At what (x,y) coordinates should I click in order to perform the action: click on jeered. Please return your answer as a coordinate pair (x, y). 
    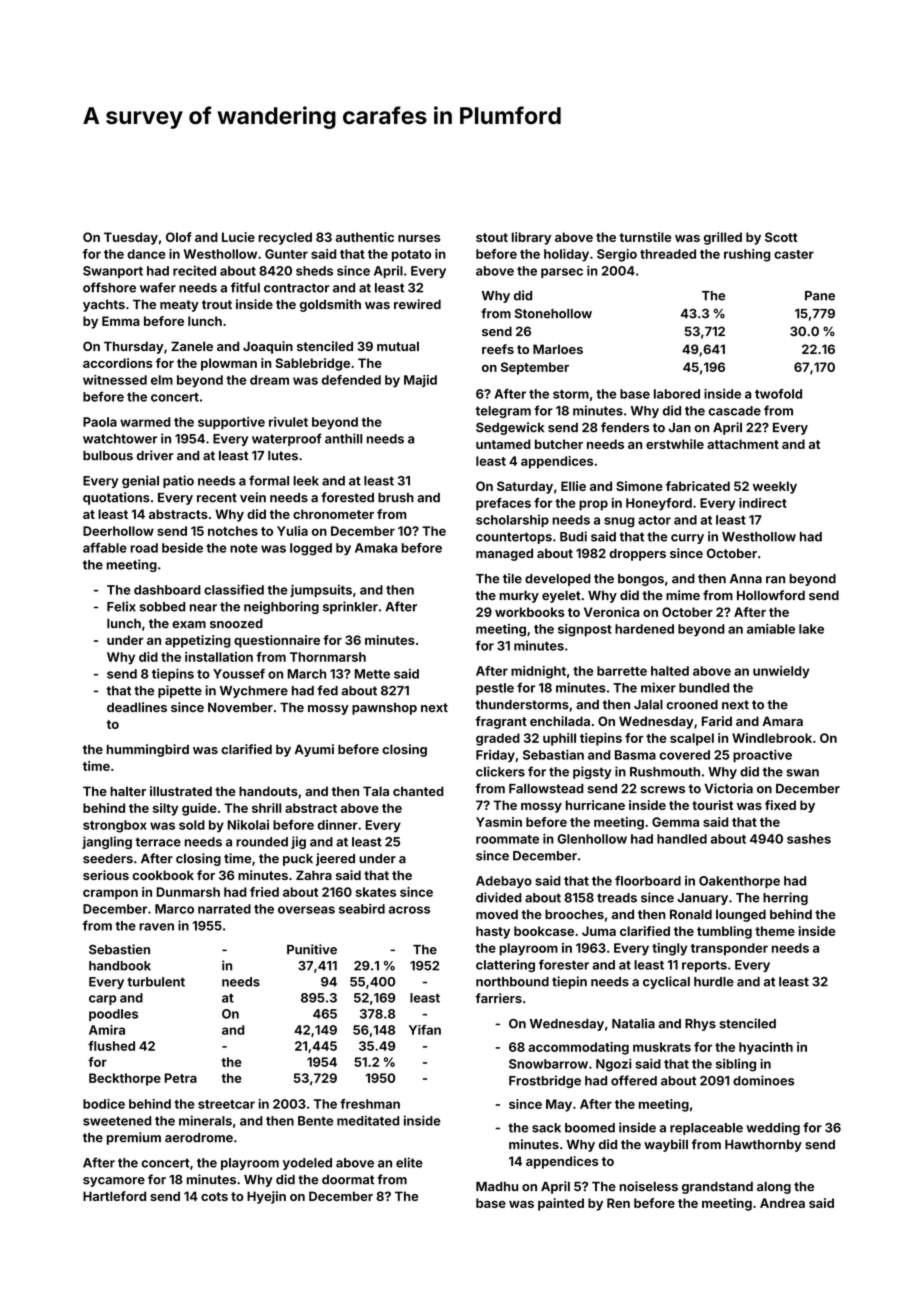
    Looking at the image, I should click on (335, 859).
